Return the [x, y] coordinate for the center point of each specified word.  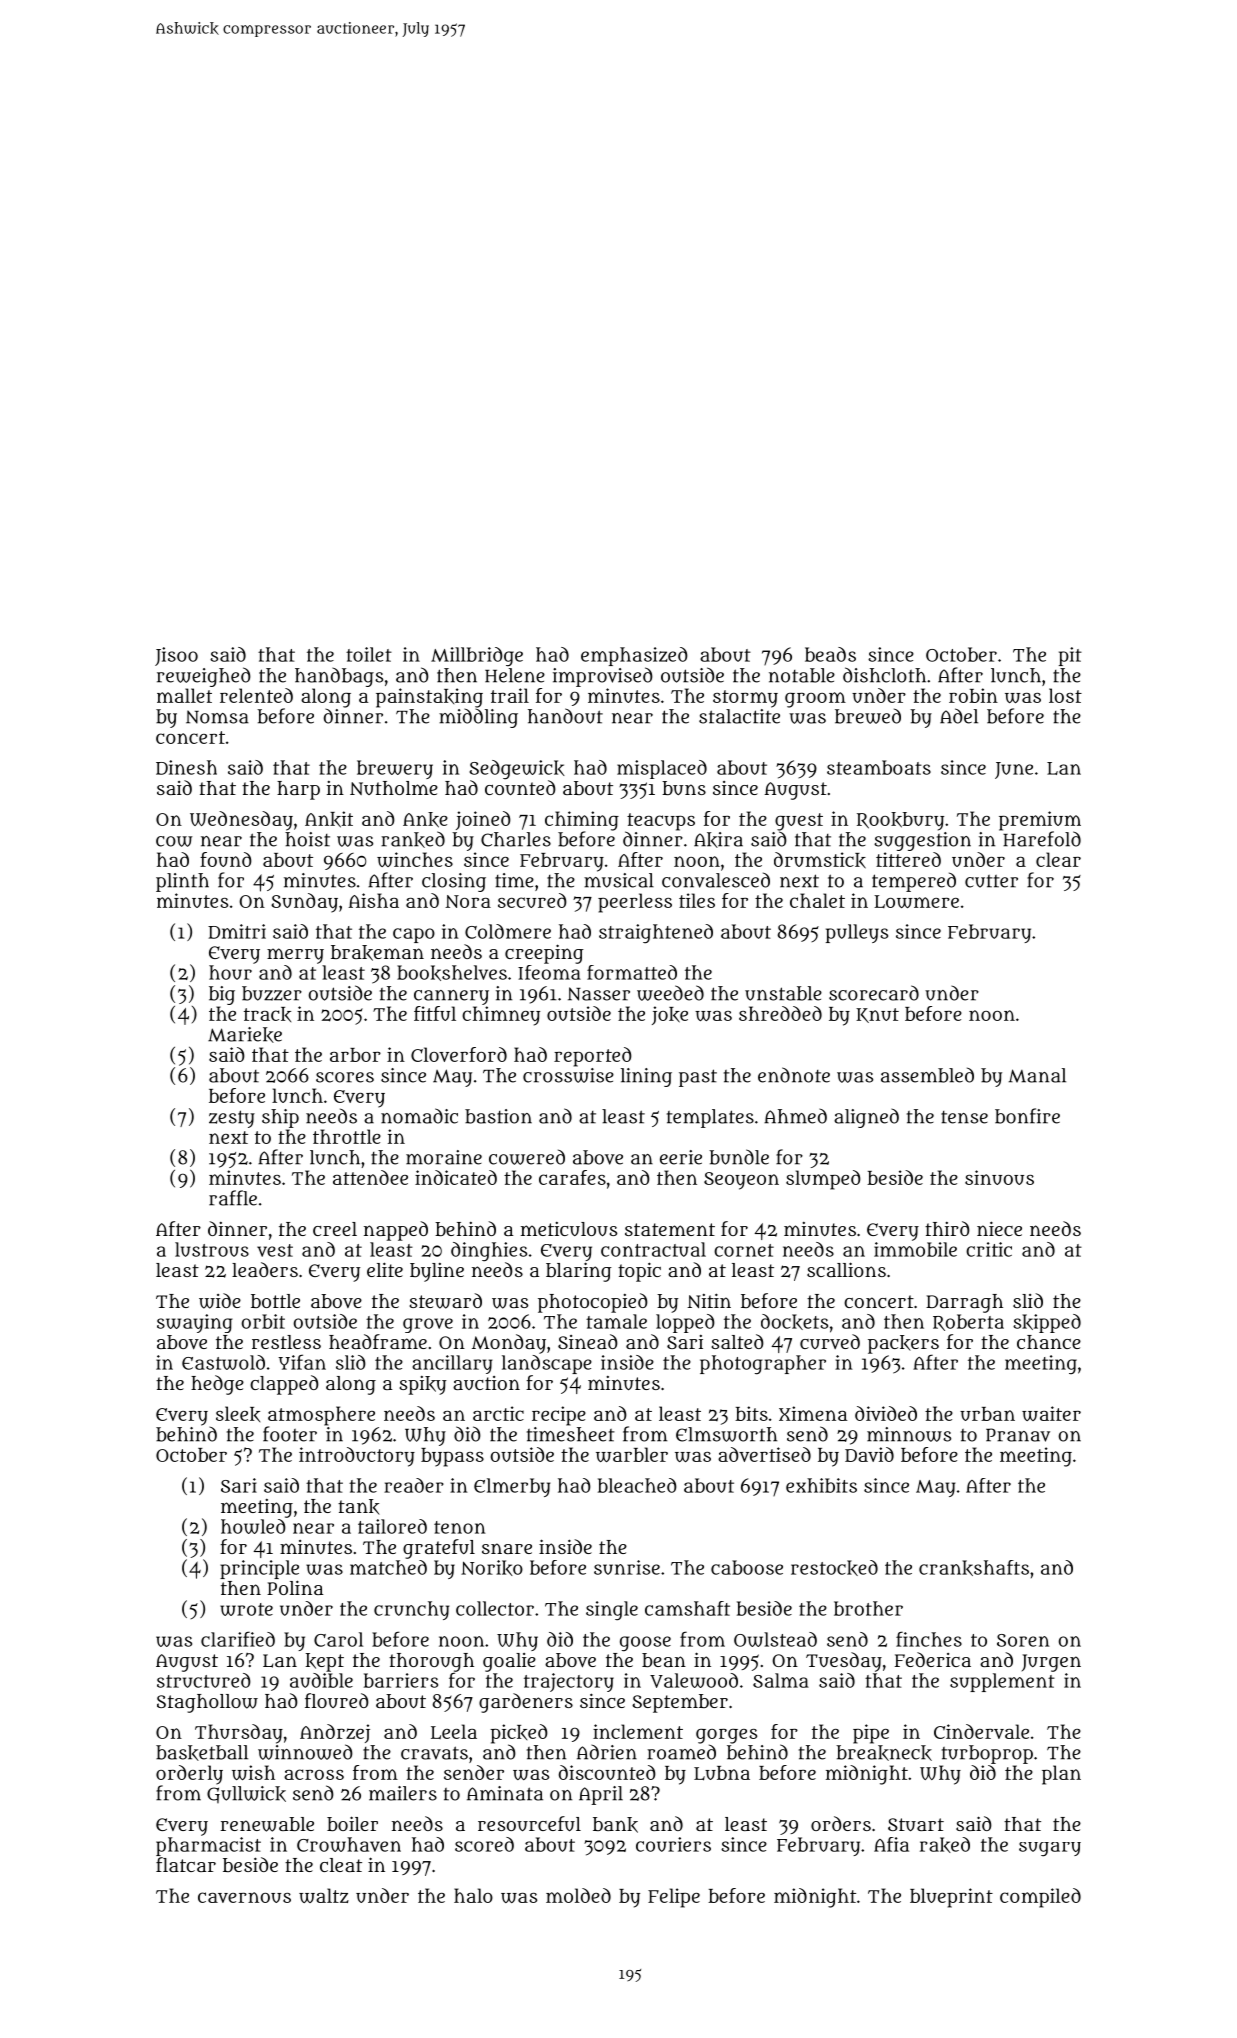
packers [903, 1344]
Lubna [722, 1773]
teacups [661, 822]
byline [437, 1272]
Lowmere [916, 901]
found [226, 859]
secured [532, 900]
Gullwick [246, 1794]
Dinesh [186, 767]
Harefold [1042, 839]
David [869, 1454]
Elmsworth [726, 1434]
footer [290, 1434]
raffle [233, 1198]
